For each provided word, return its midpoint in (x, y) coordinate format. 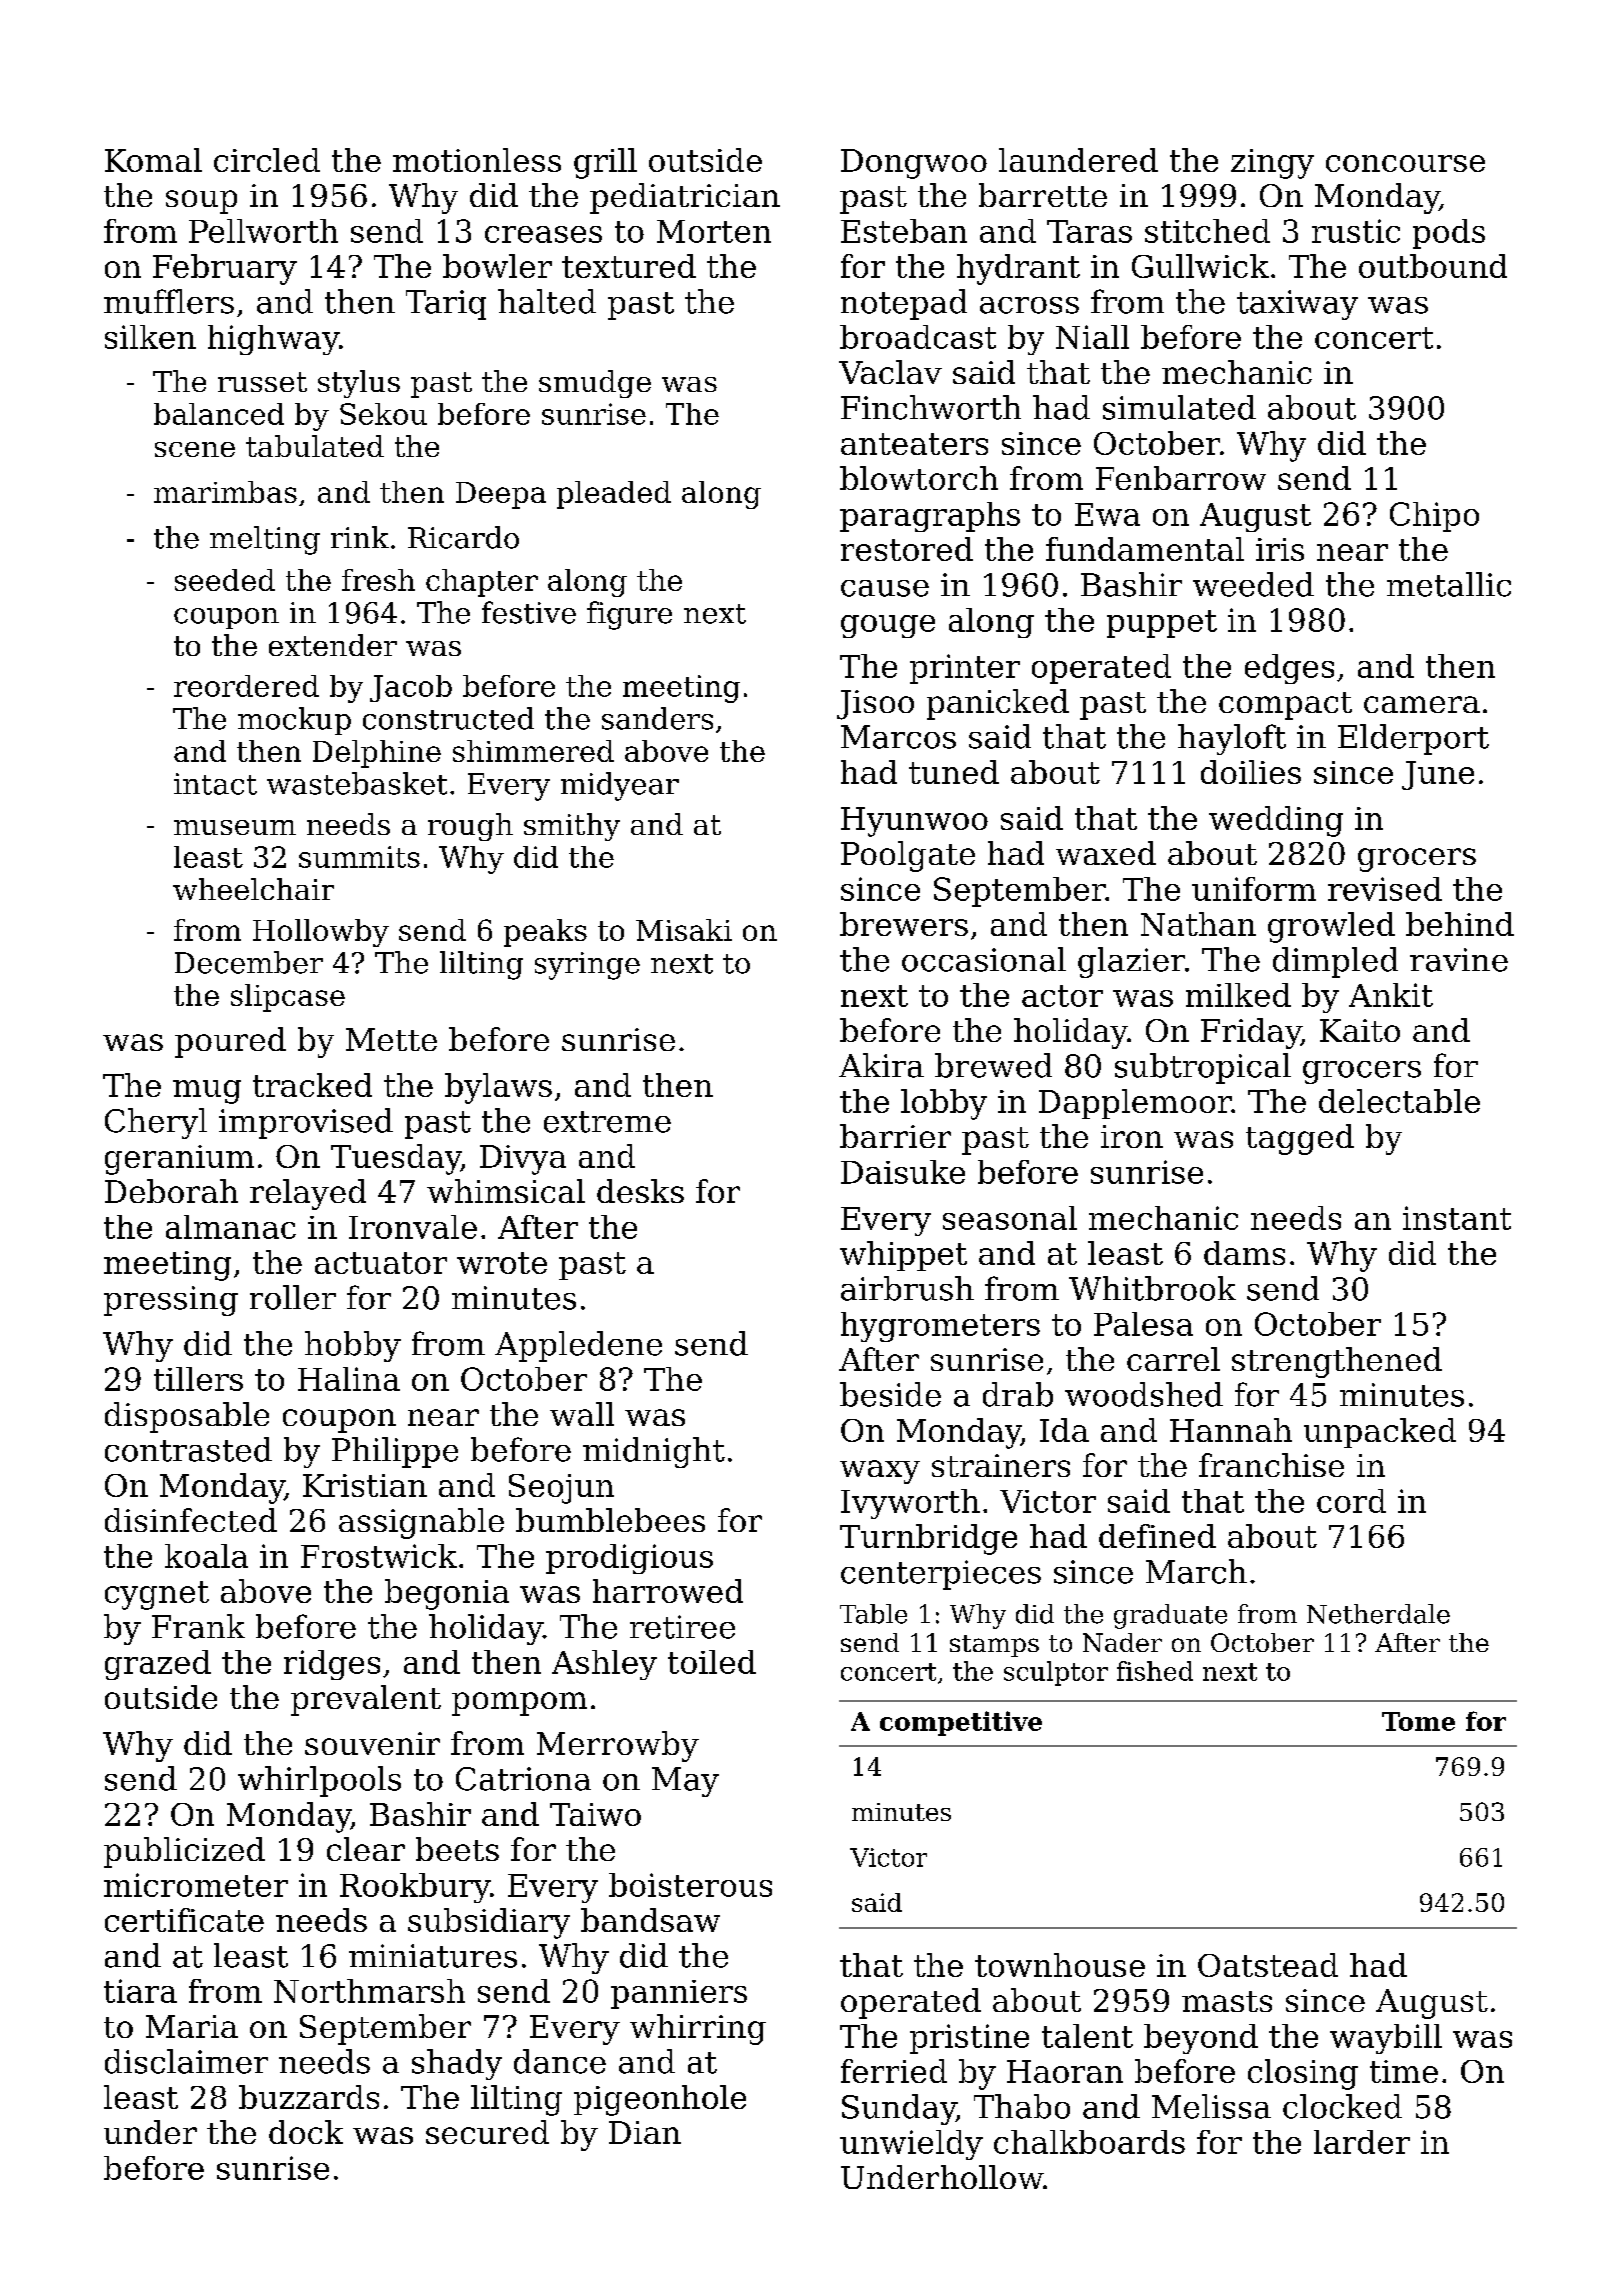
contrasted (188, 1449)
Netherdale (1378, 1614)
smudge (595, 384)
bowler (497, 266)
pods (1449, 234)
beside (890, 1394)
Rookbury (415, 1888)
